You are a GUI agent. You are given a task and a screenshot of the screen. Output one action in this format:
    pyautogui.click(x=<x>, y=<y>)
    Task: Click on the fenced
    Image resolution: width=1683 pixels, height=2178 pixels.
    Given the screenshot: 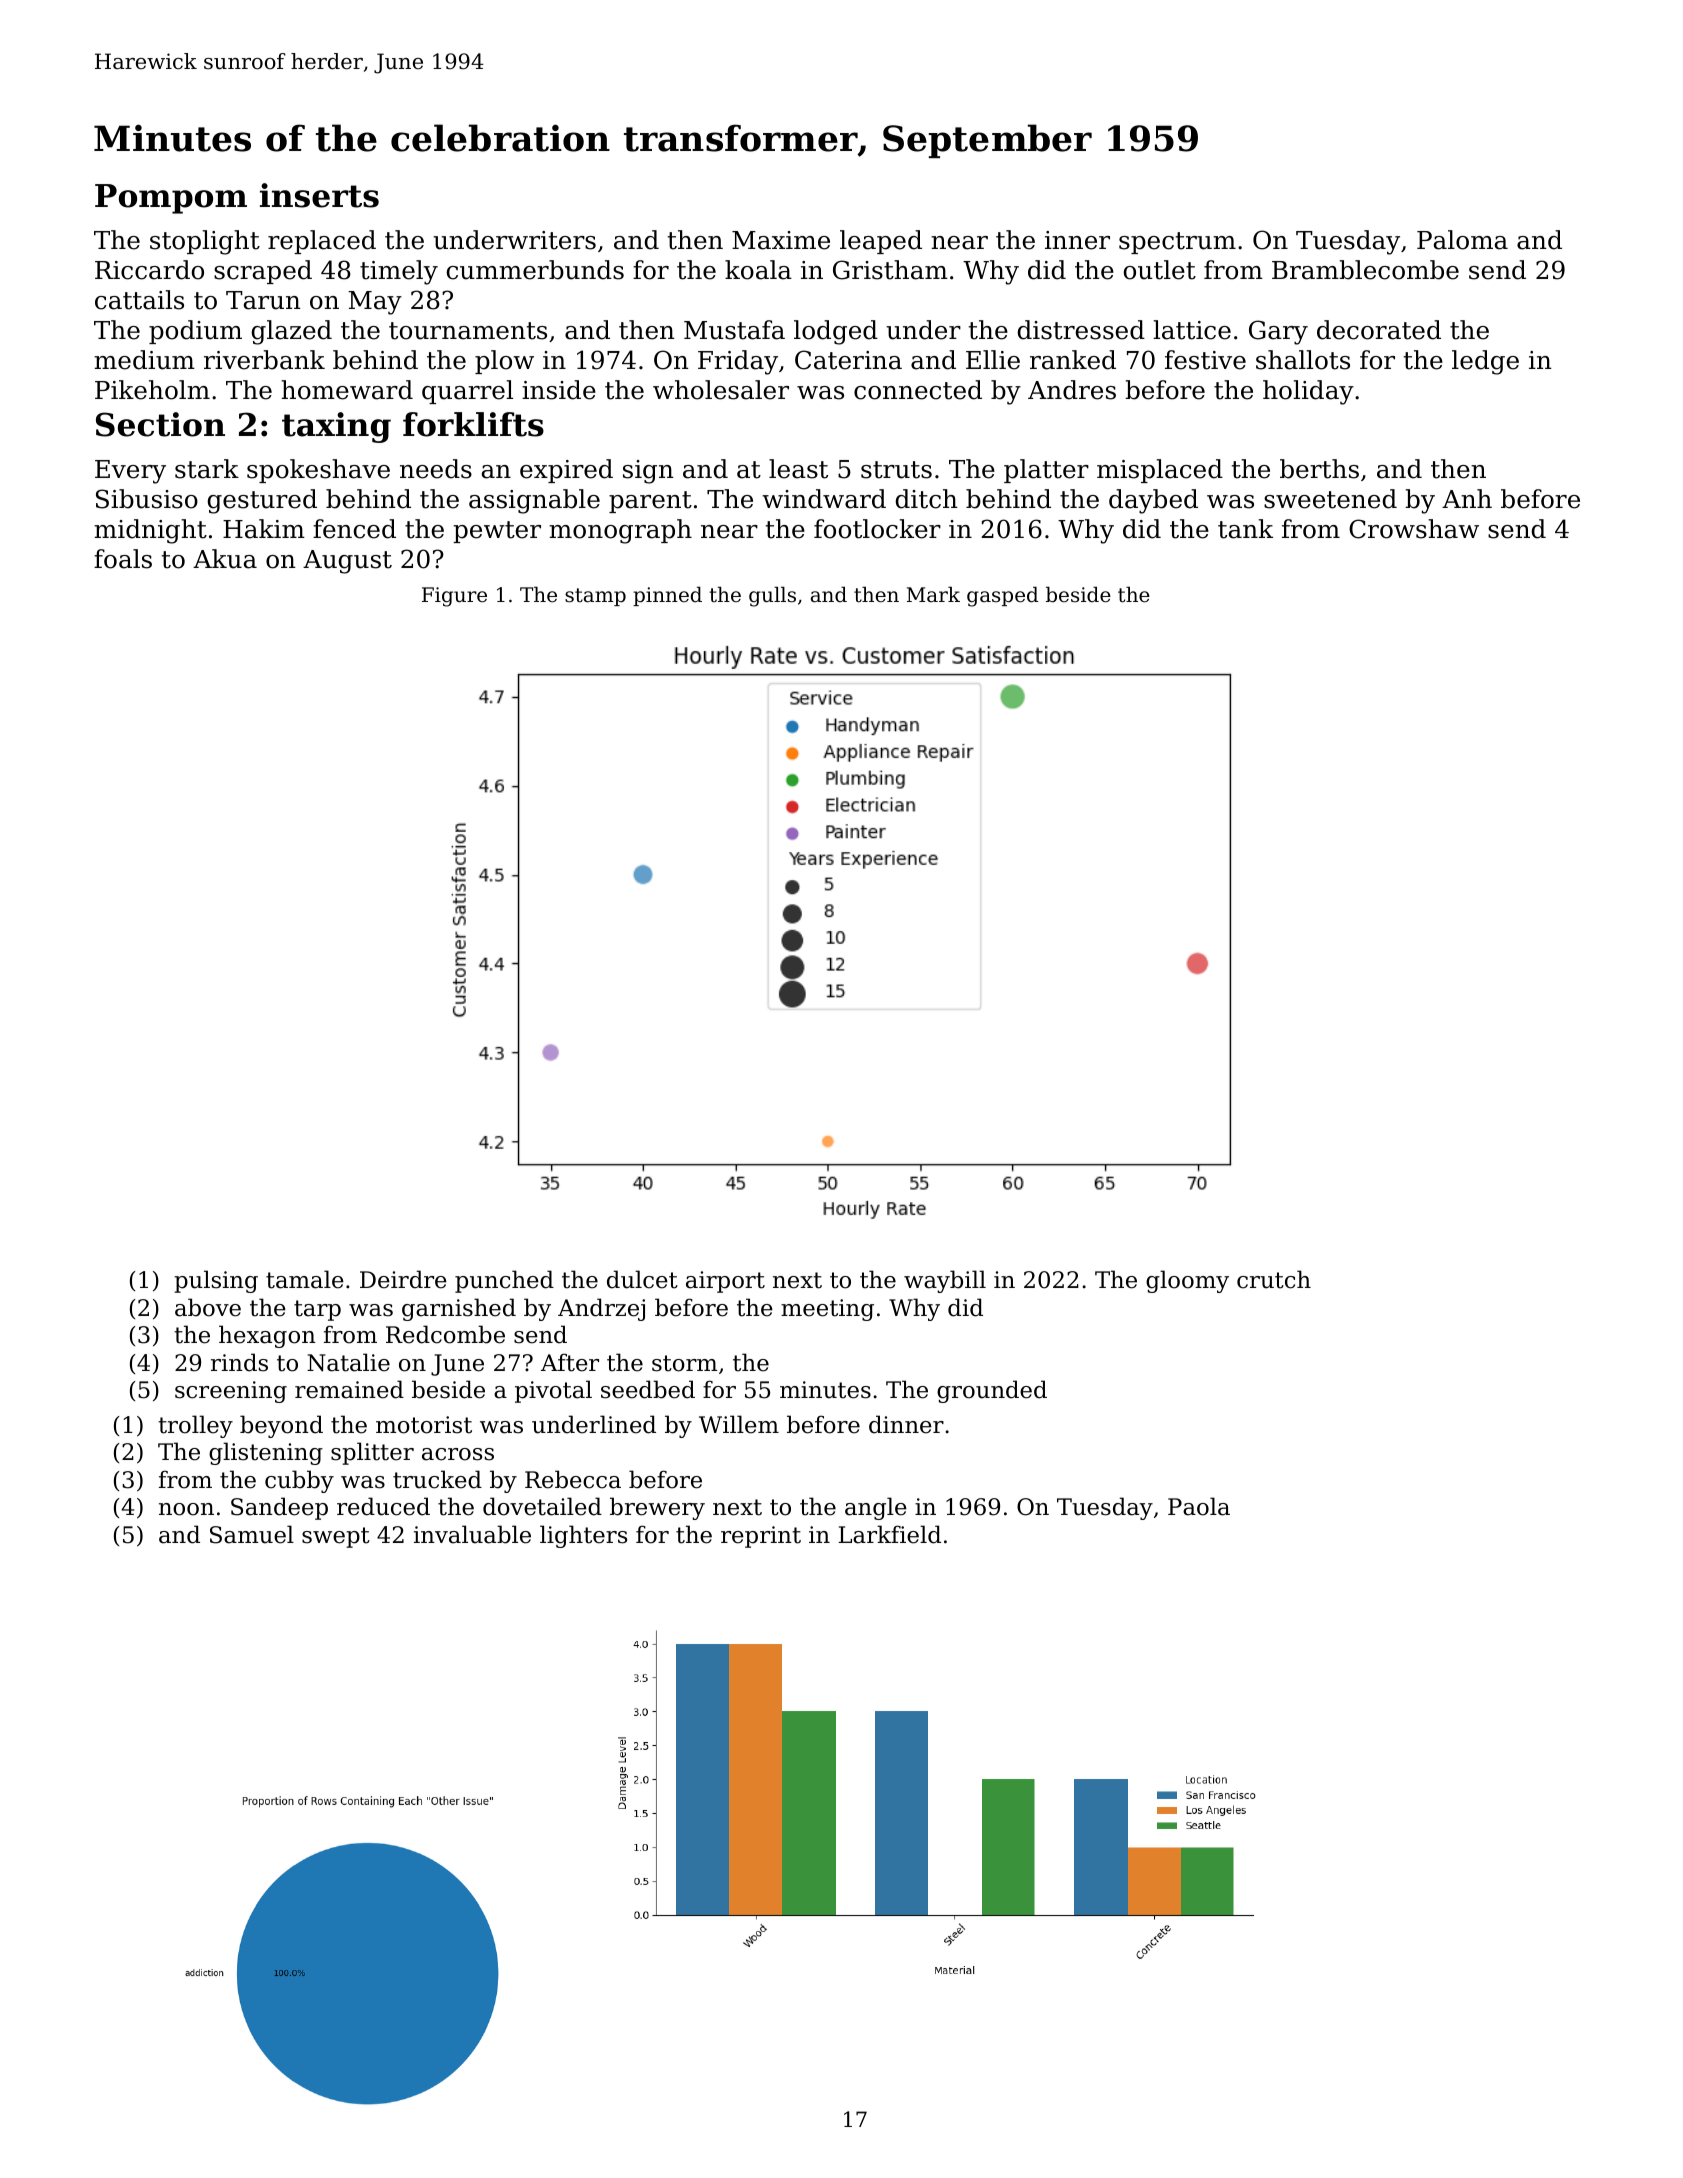 What is the action you would take?
    pyautogui.click(x=354, y=529)
